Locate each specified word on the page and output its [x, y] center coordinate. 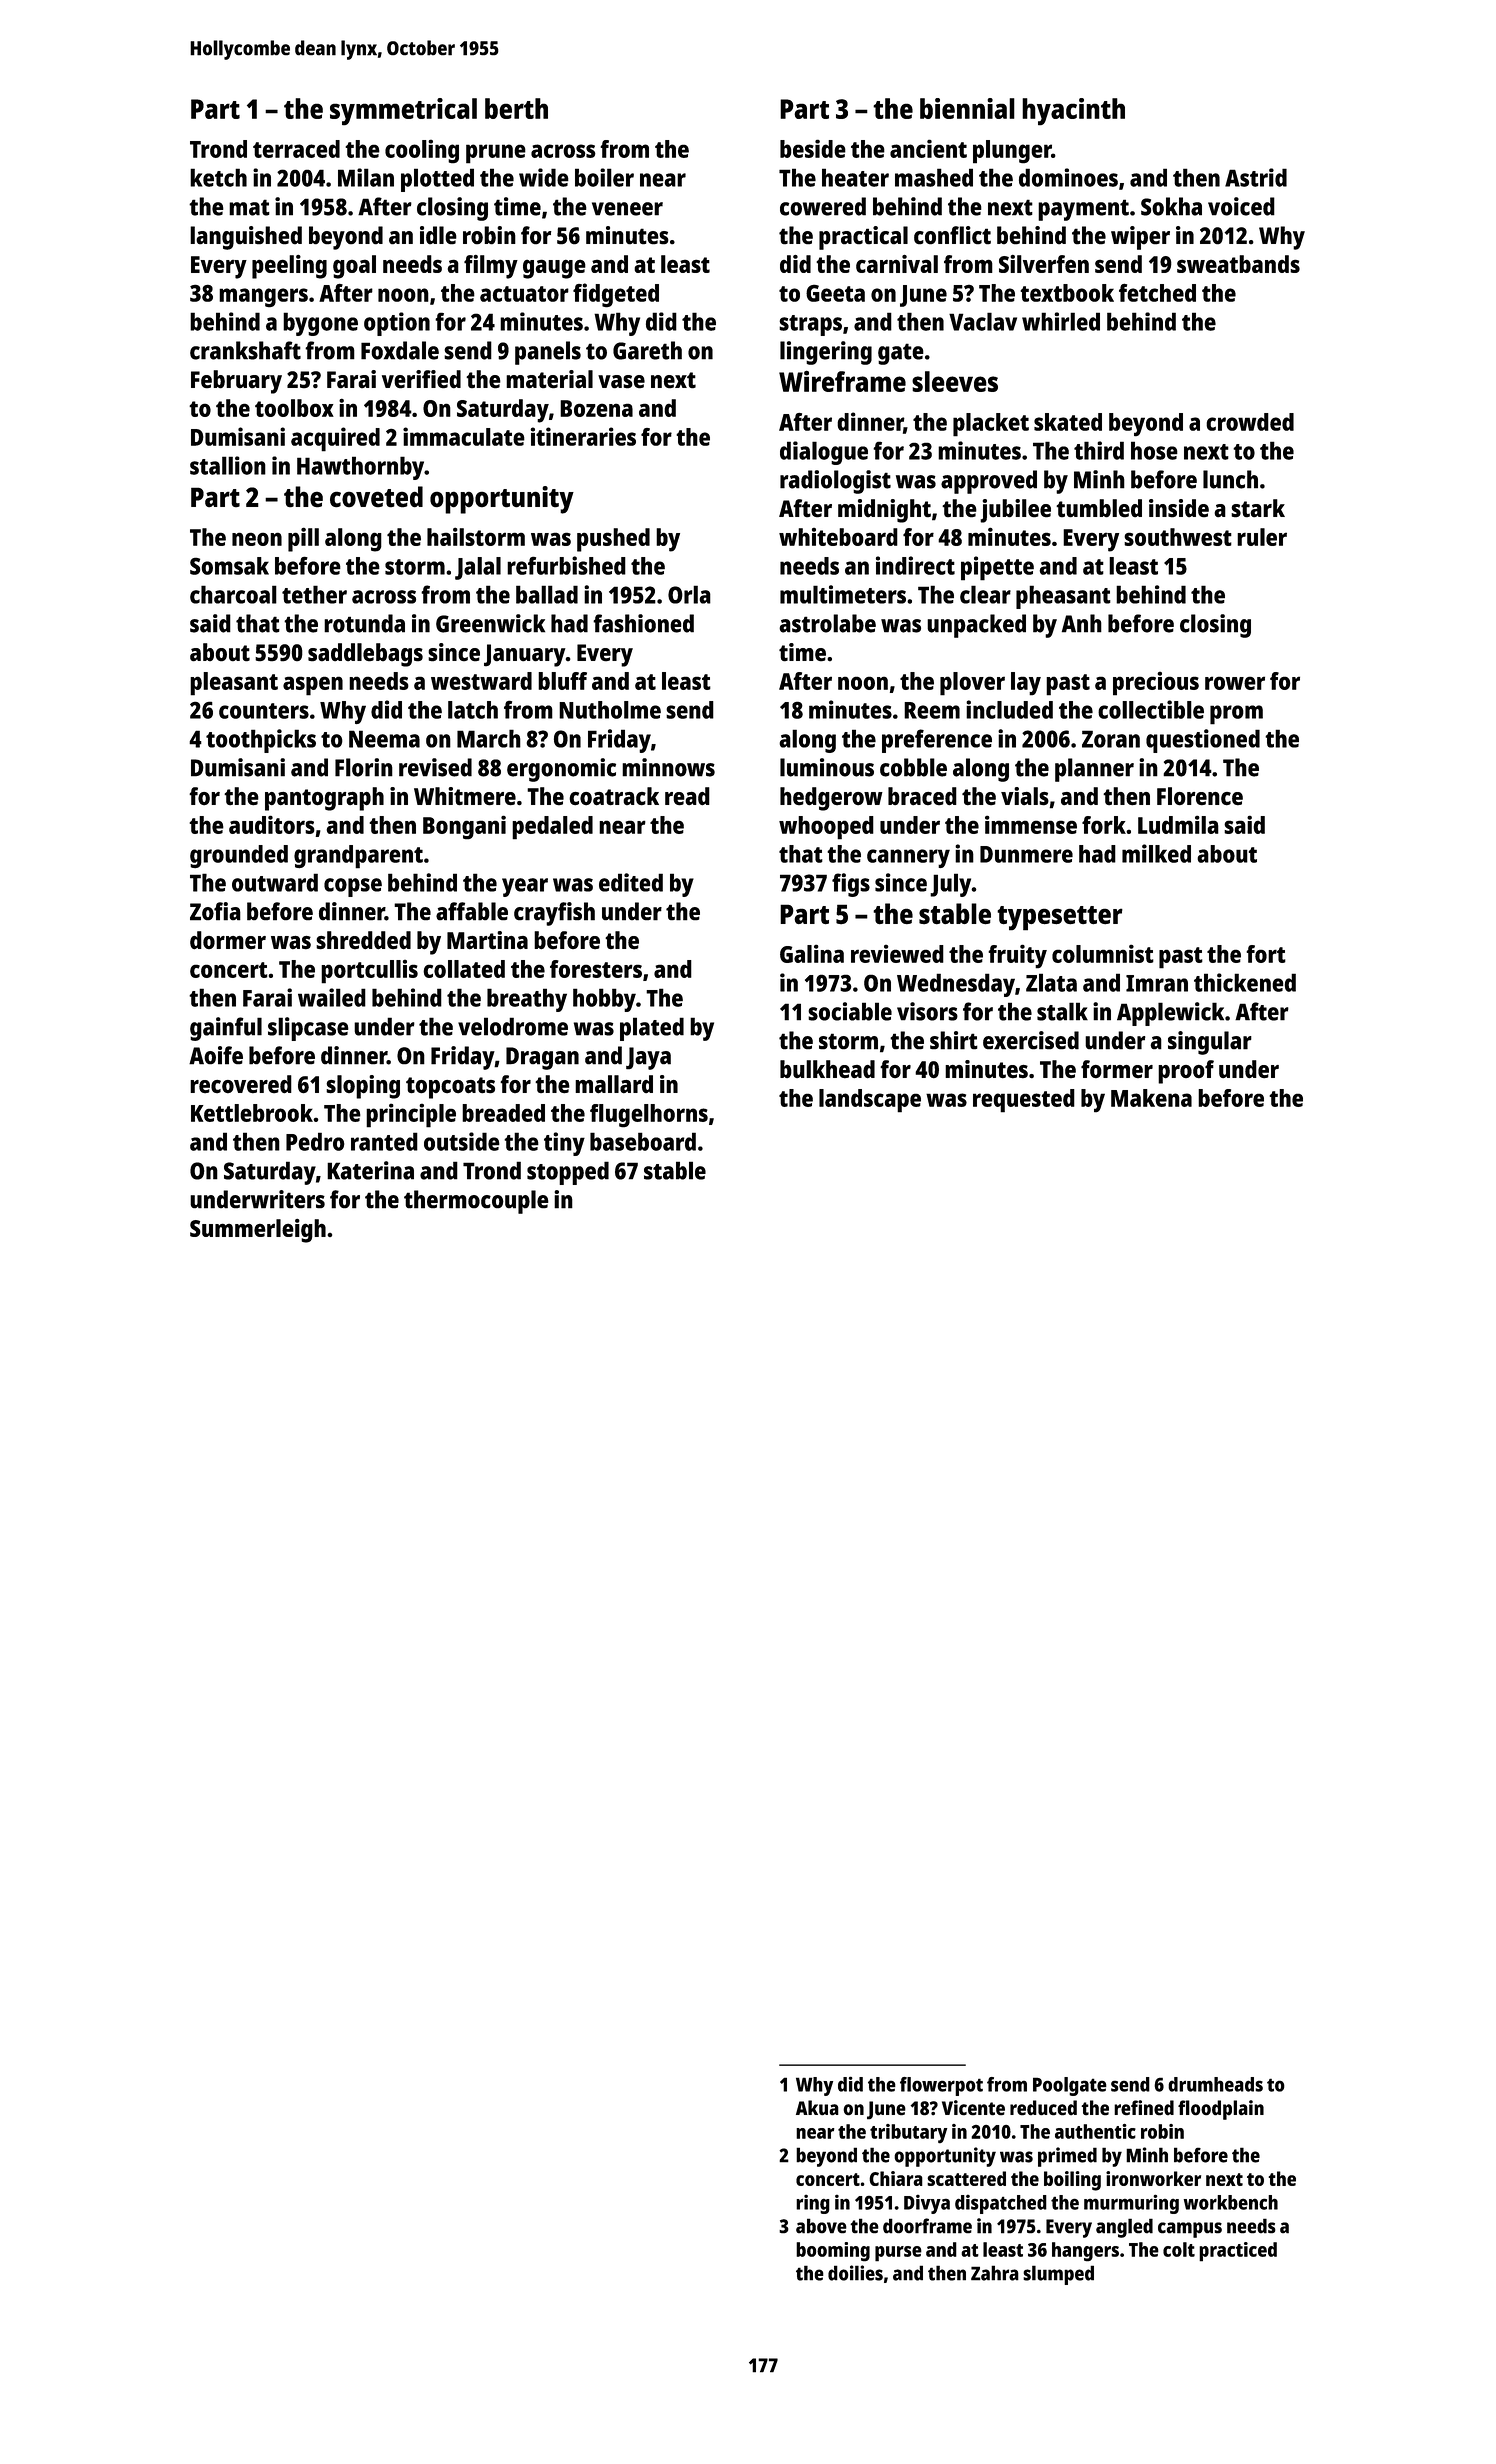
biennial [967, 108]
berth [516, 108]
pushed [613, 540]
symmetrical [403, 112]
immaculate [464, 436]
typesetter [1060, 918]
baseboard [643, 1141]
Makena [1151, 1098]
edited [631, 882]
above [821, 2226]
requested [1024, 1101]
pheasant [1063, 597]
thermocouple [476, 1202]
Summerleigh [258, 1231]
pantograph [324, 799]
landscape [870, 1101]
